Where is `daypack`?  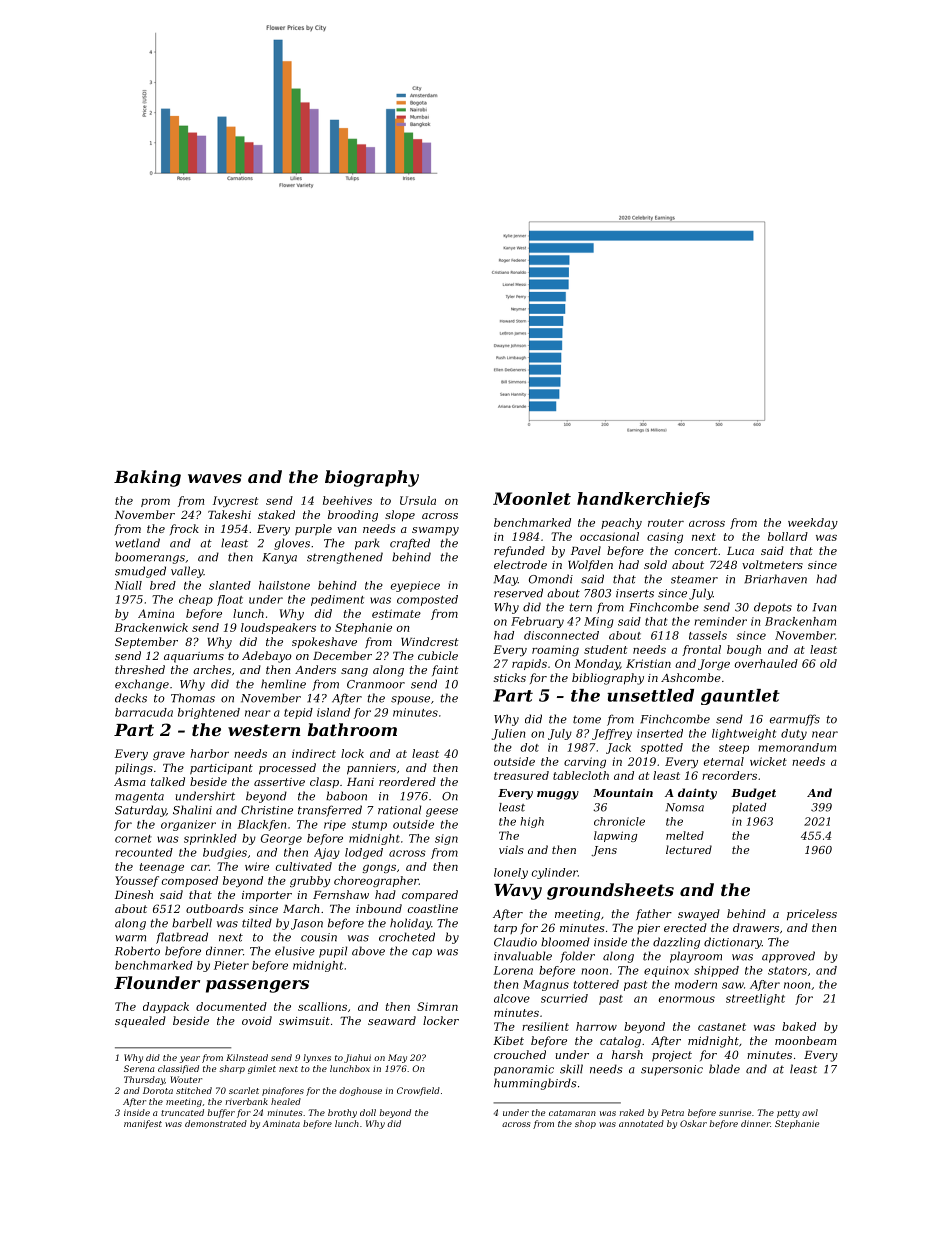 daypack is located at coordinates (166, 1007).
